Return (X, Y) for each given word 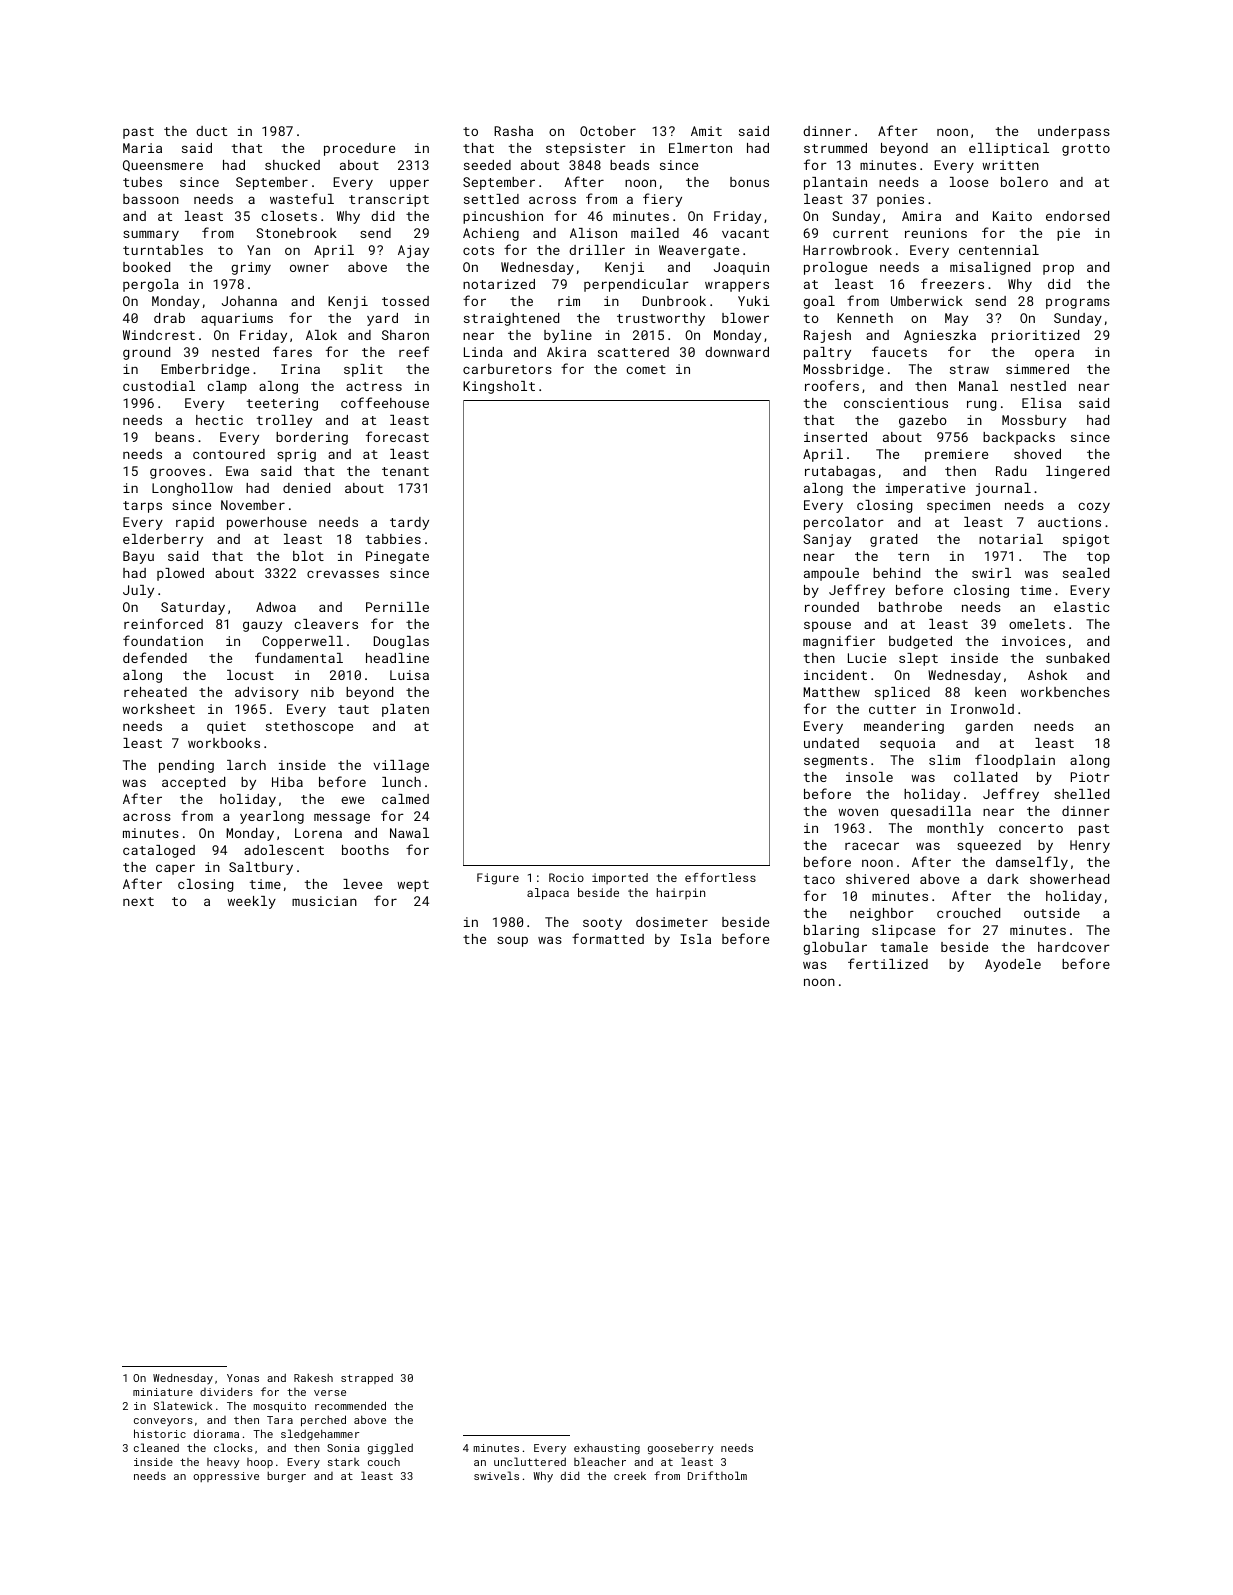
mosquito (280, 1407)
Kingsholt (499, 387)
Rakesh (313, 1377)
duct (211, 131)
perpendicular (636, 285)
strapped (367, 1379)
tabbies (393, 539)
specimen (958, 506)
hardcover (1074, 947)
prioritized (1035, 336)
